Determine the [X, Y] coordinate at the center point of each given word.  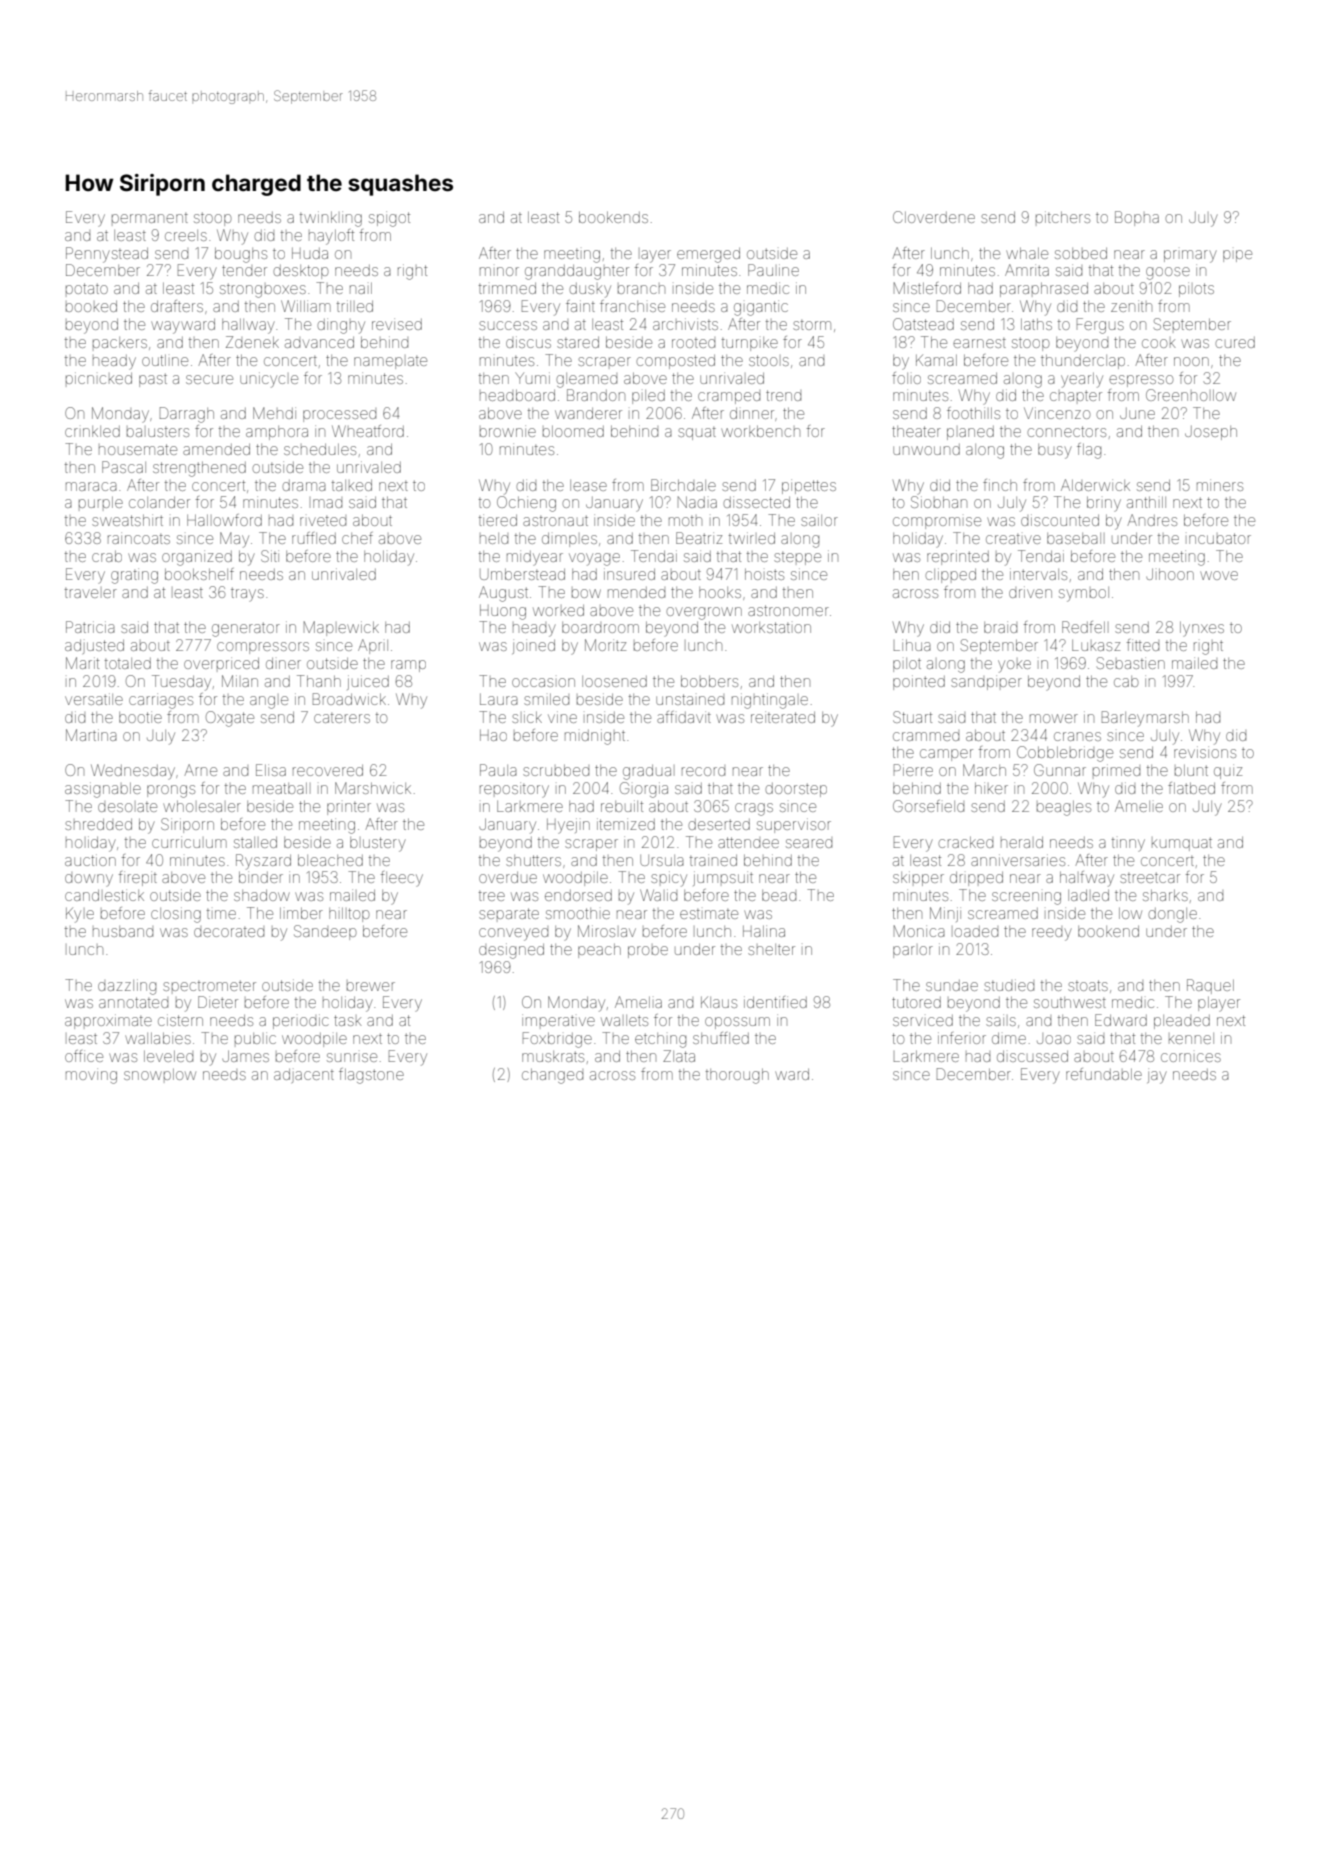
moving [91, 1076]
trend [783, 395]
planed [970, 433]
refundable [1104, 1074]
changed [552, 1076]
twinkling [331, 219]
